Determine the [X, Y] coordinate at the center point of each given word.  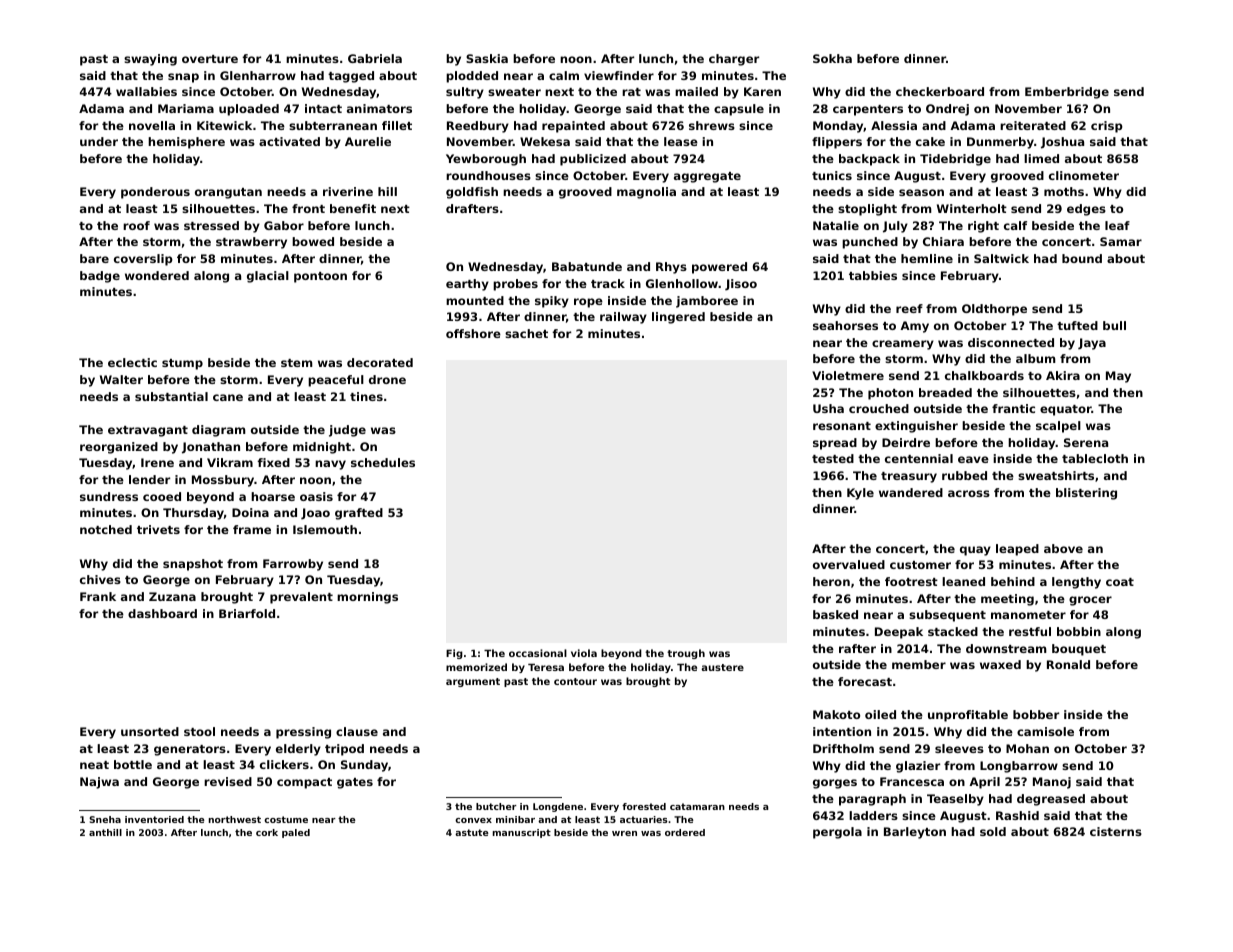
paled [296, 833]
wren [624, 833]
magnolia [646, 193]
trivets [158, 529]
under [99, 141]
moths [1064, 191]
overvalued [849, 564]
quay [975, 551]
